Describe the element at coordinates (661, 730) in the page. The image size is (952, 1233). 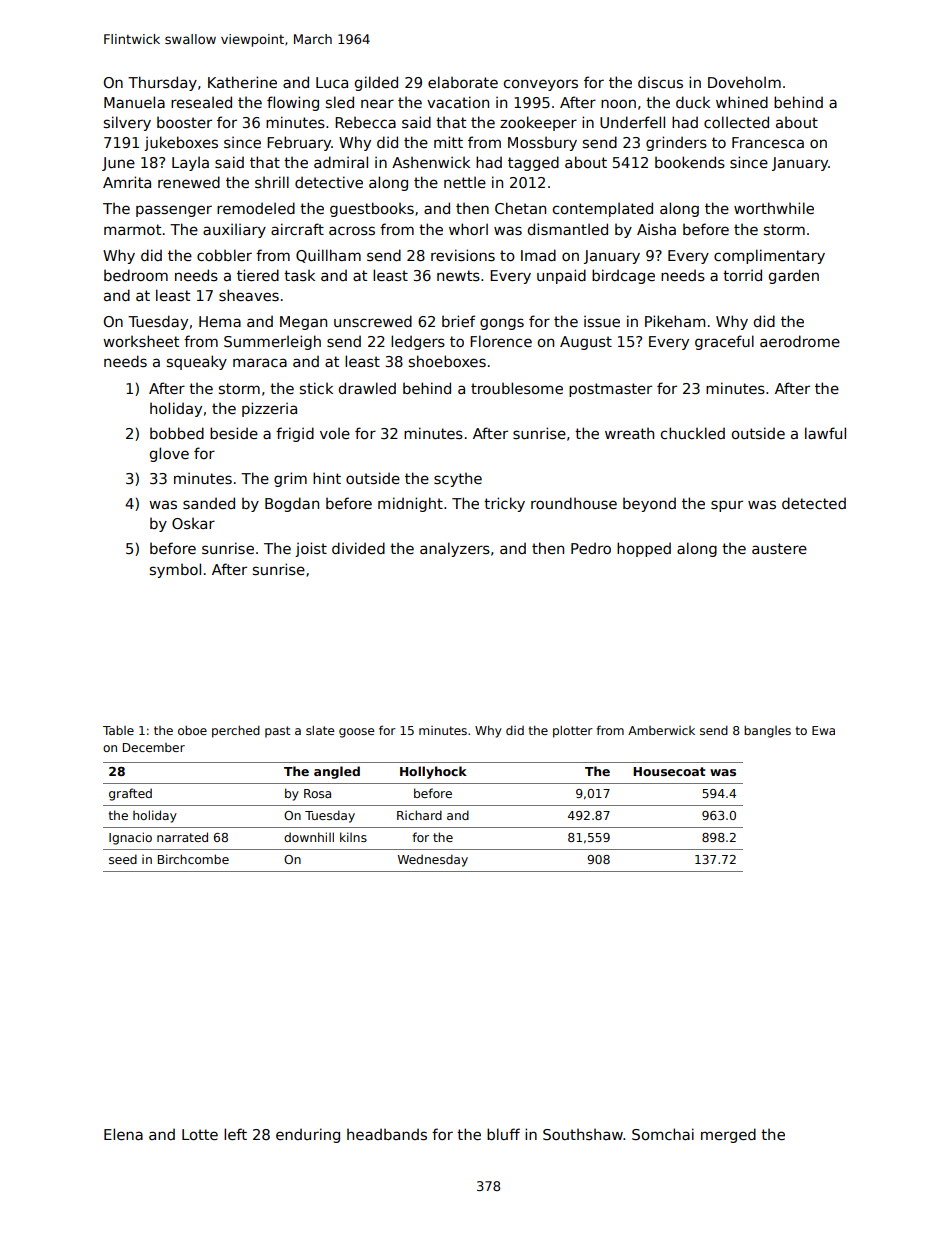
I see `Amberwick` at that location.
